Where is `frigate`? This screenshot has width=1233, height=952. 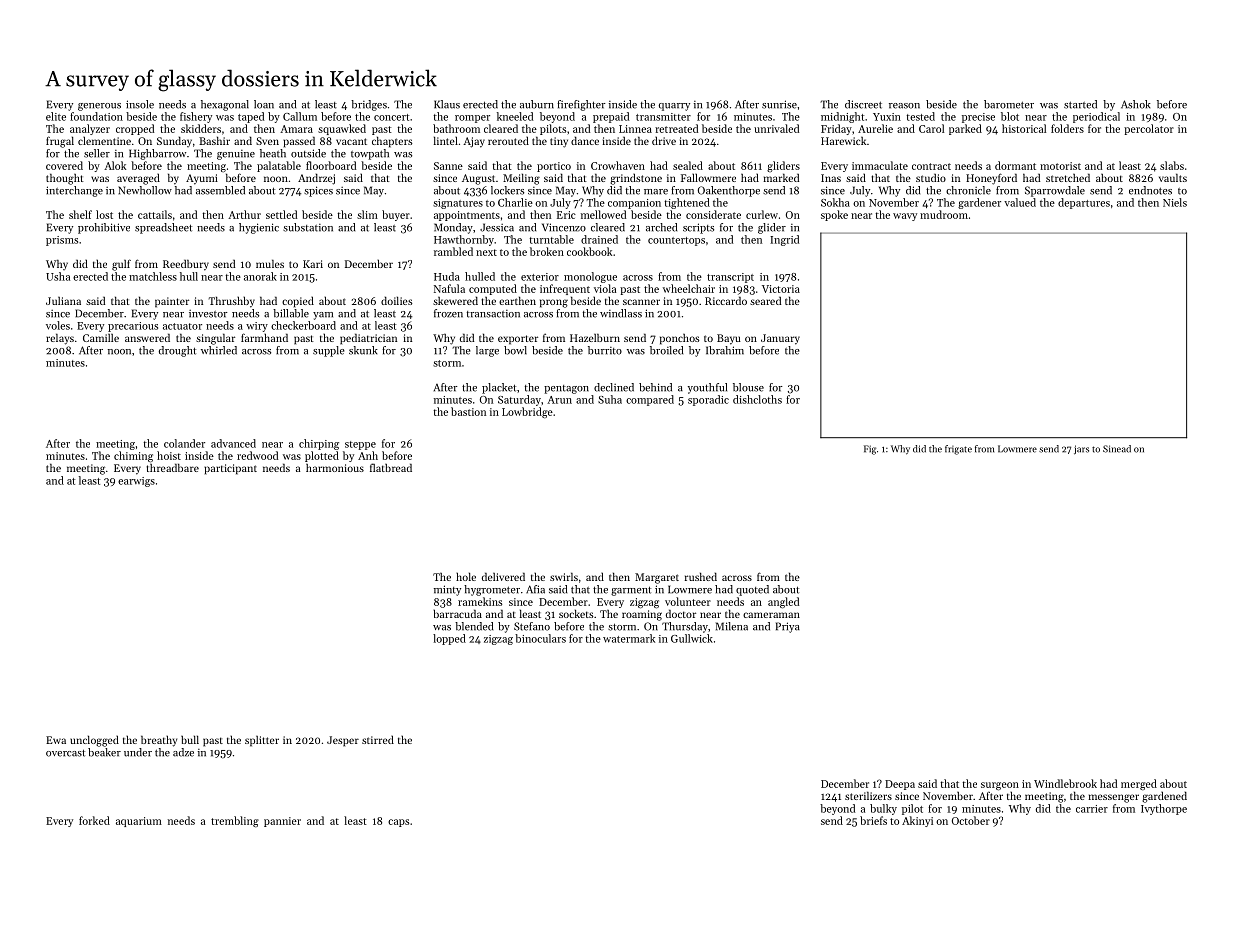
frigate is located at coordinates (958, 450).
